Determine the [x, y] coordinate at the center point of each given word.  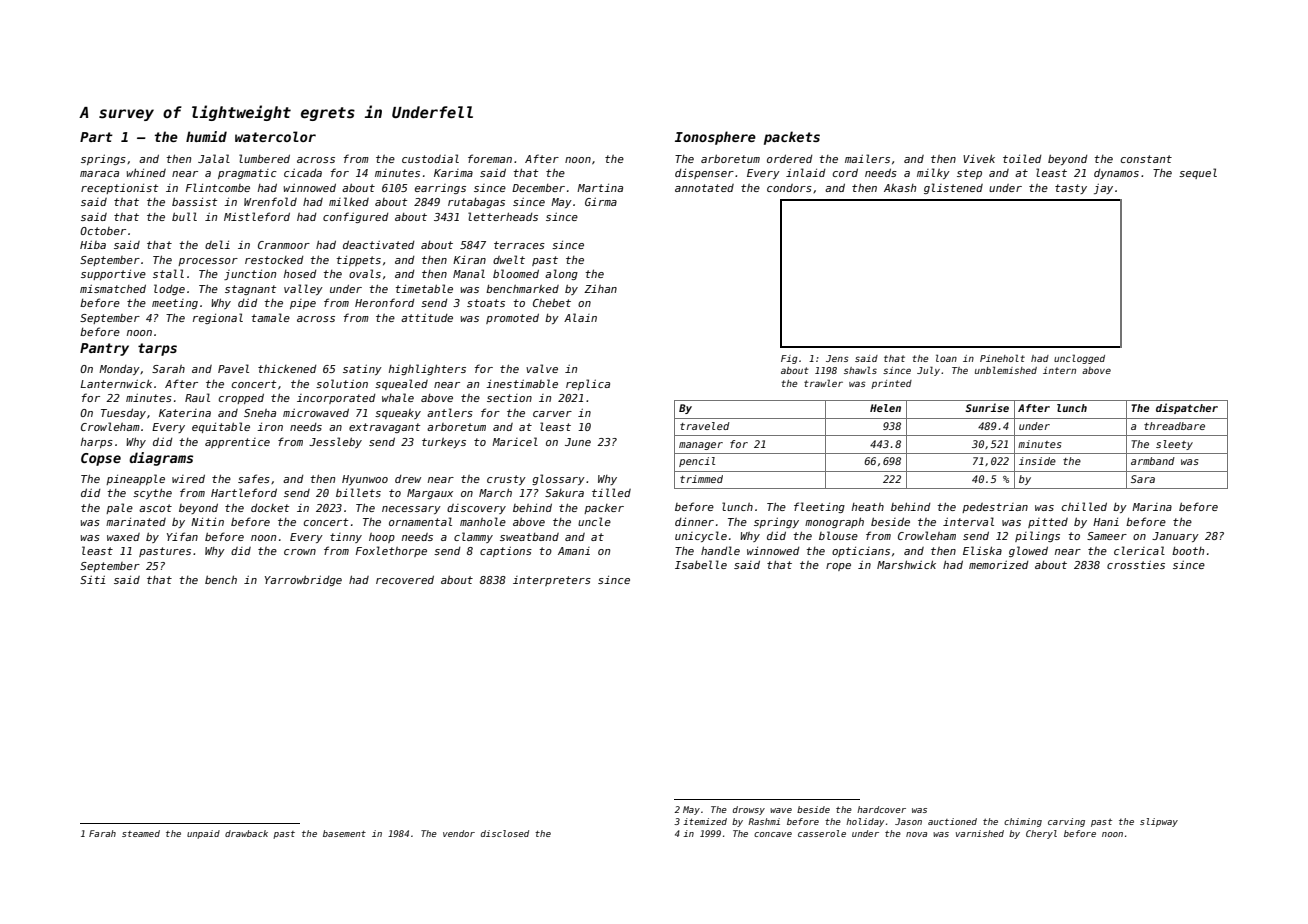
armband [1153, 461]
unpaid [203, 834]
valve [542, 368]
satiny [362, 370]
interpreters [552, 581]
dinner [694, 522]
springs [103, 160]
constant [1146, 159]
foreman [490, 158]
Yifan [182, 536]
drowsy [749, 810]
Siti [93, 580]
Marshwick [906, 564]
